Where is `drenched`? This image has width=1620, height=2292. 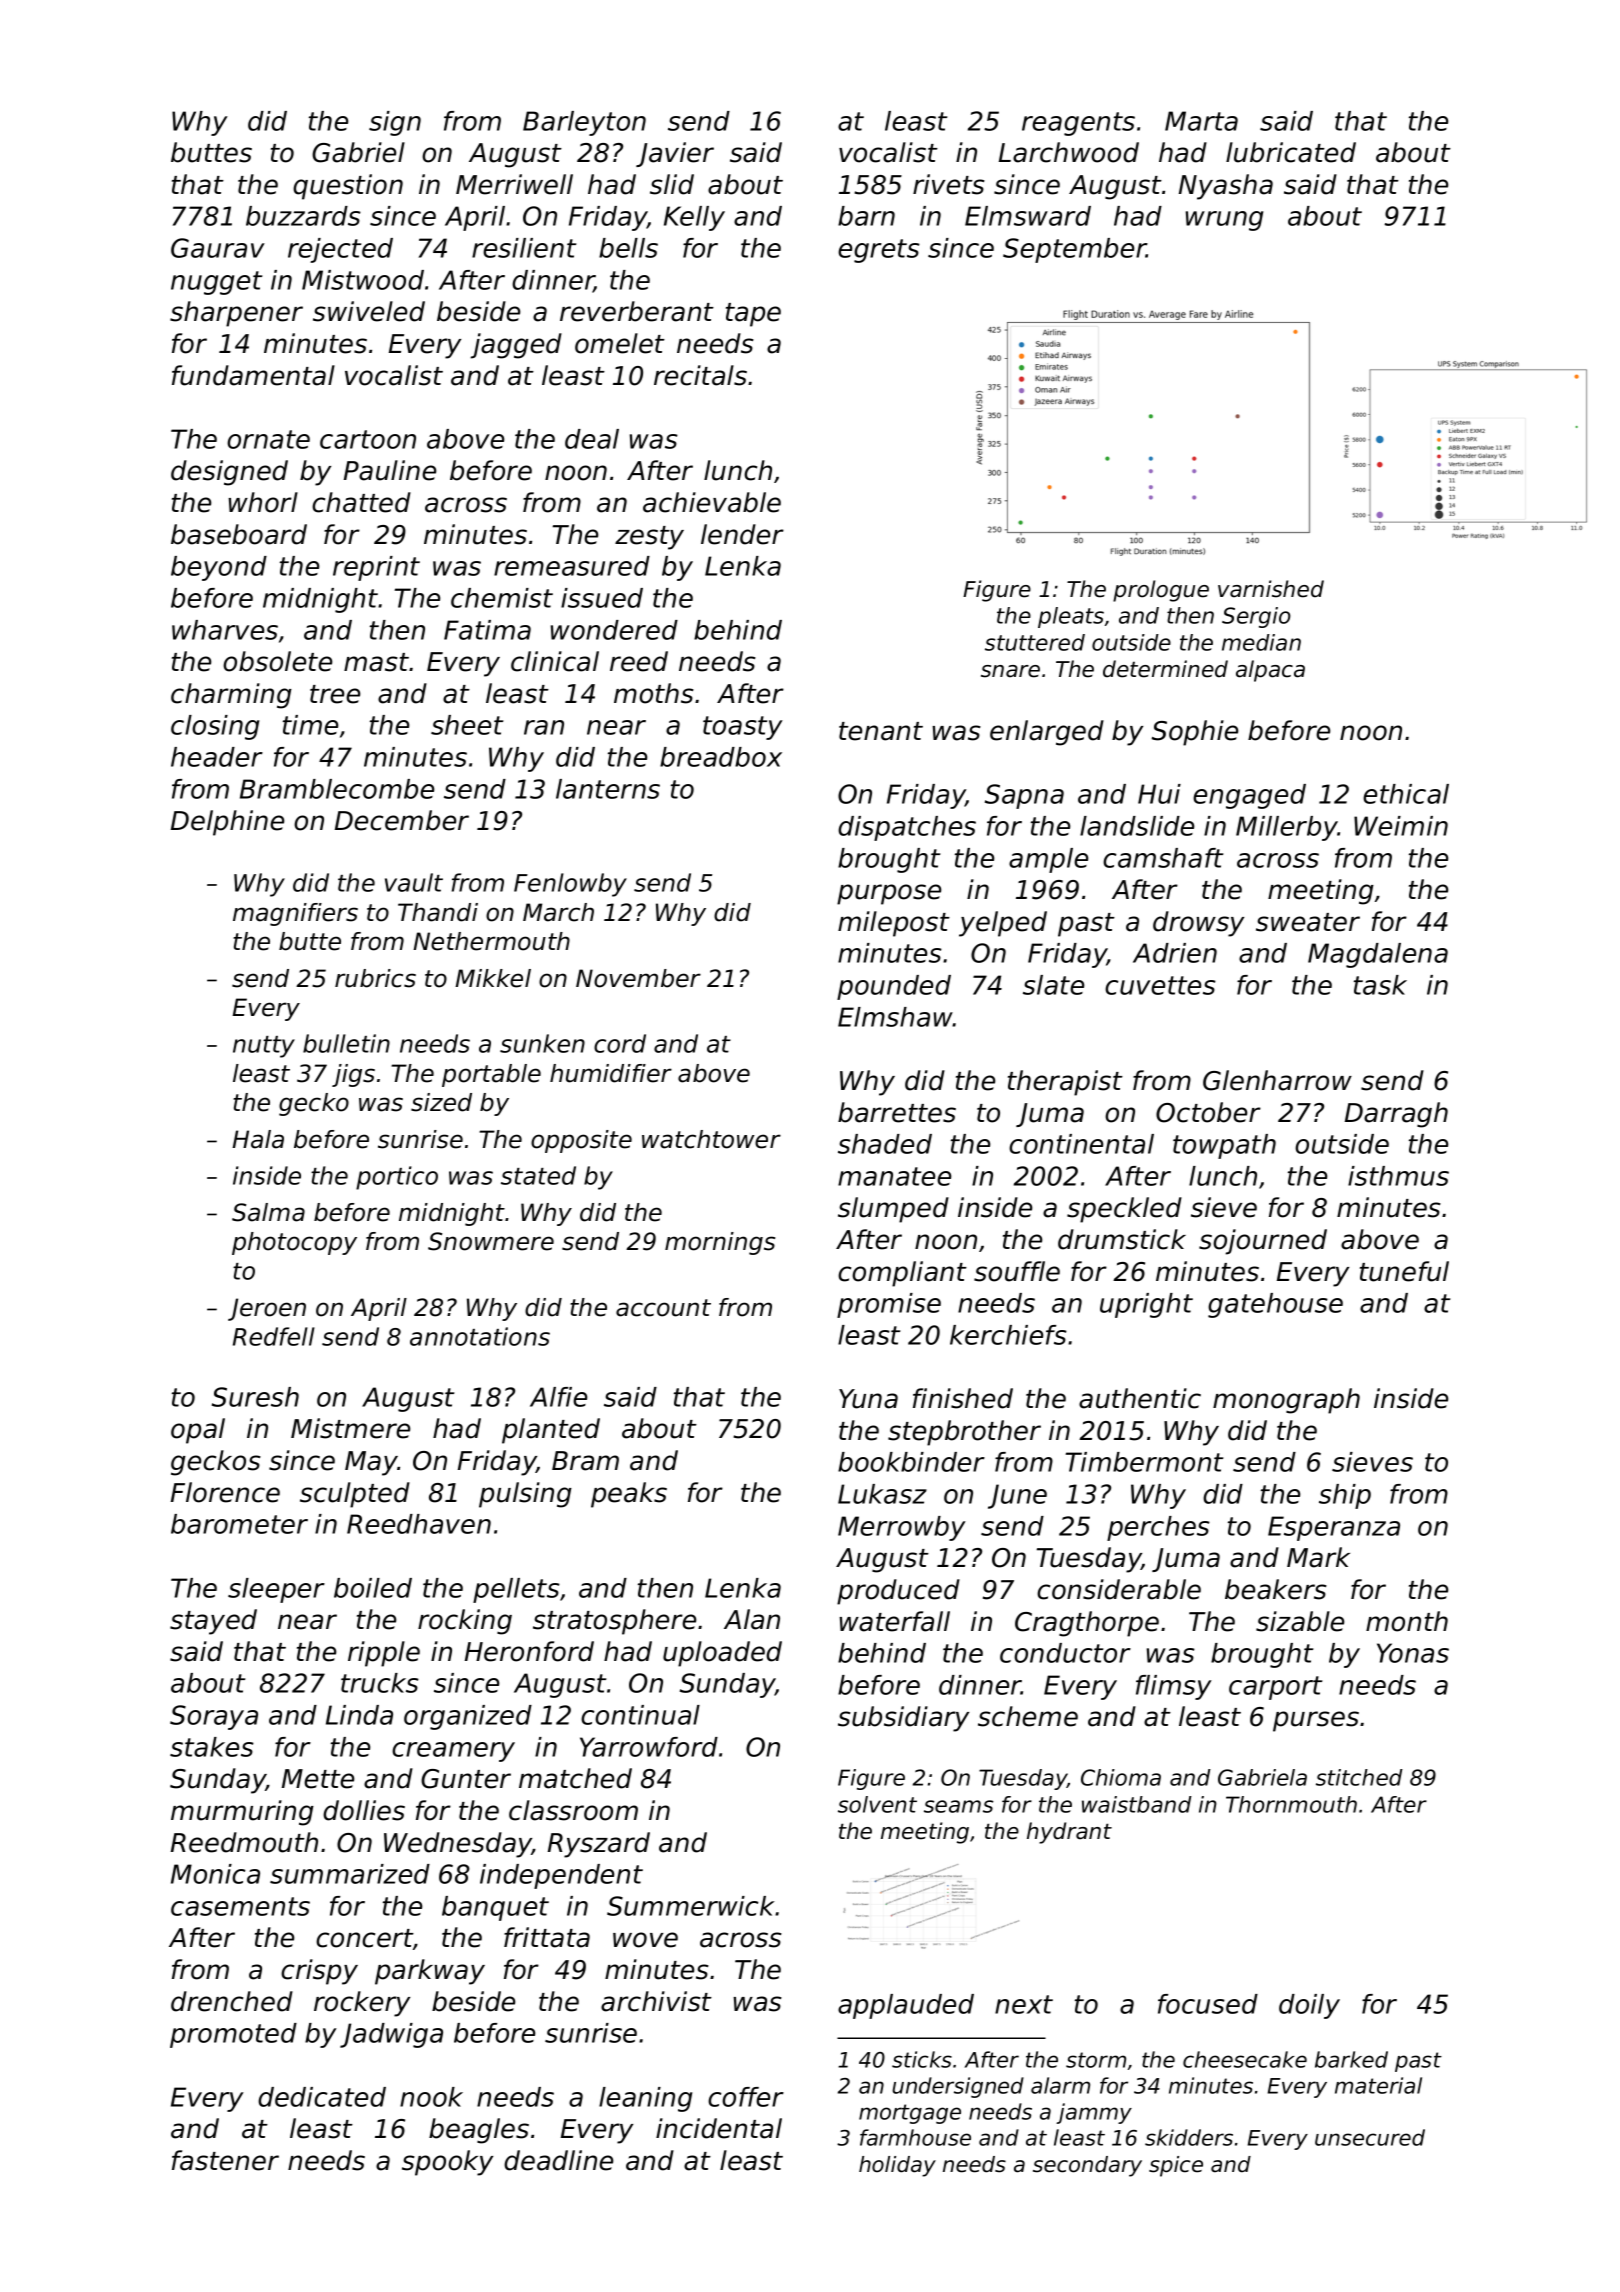
drenched is located at coordinates (232, 2001).
